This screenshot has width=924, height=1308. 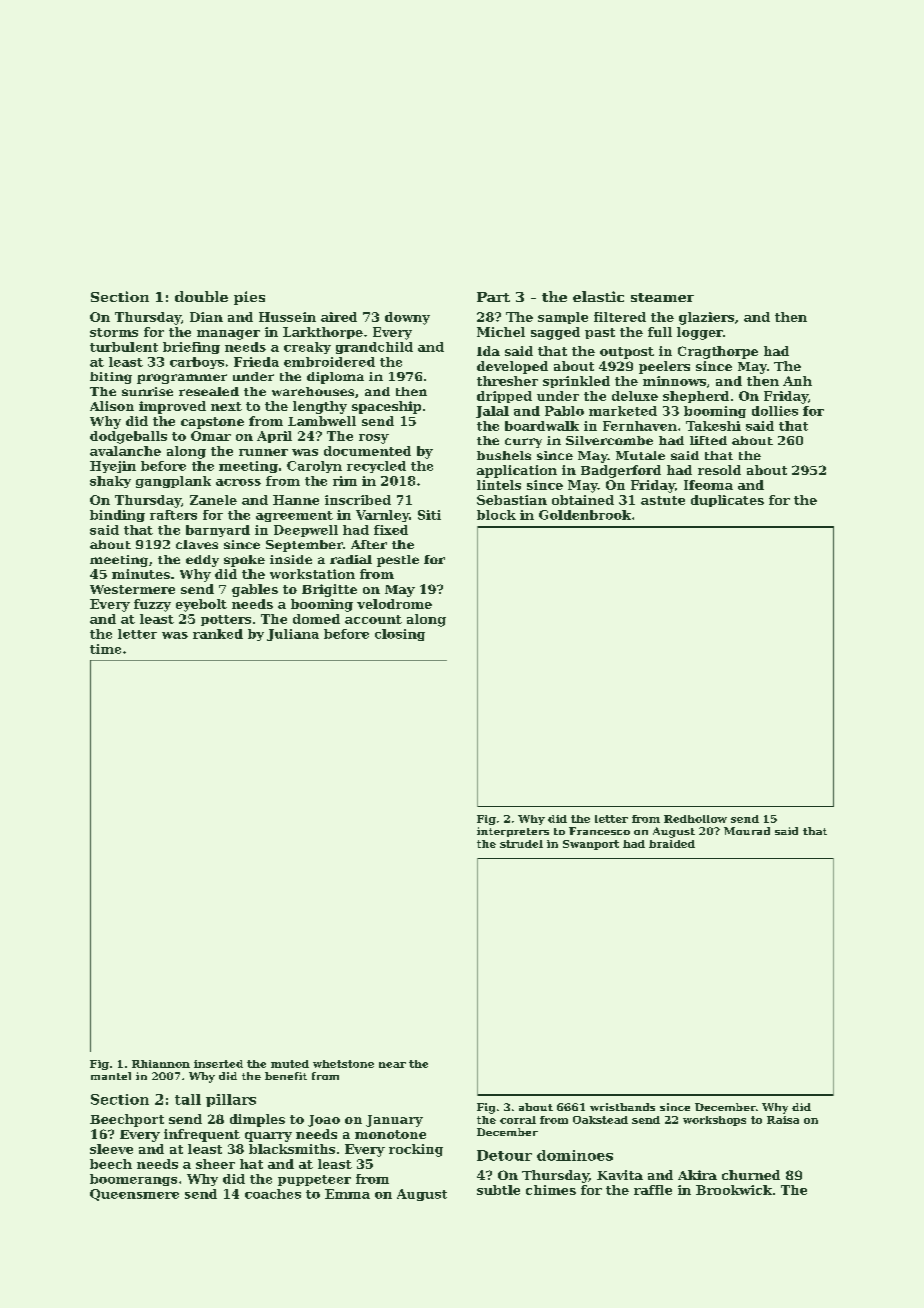 I want to click on Hyejin, so click(x=113, y=467).
